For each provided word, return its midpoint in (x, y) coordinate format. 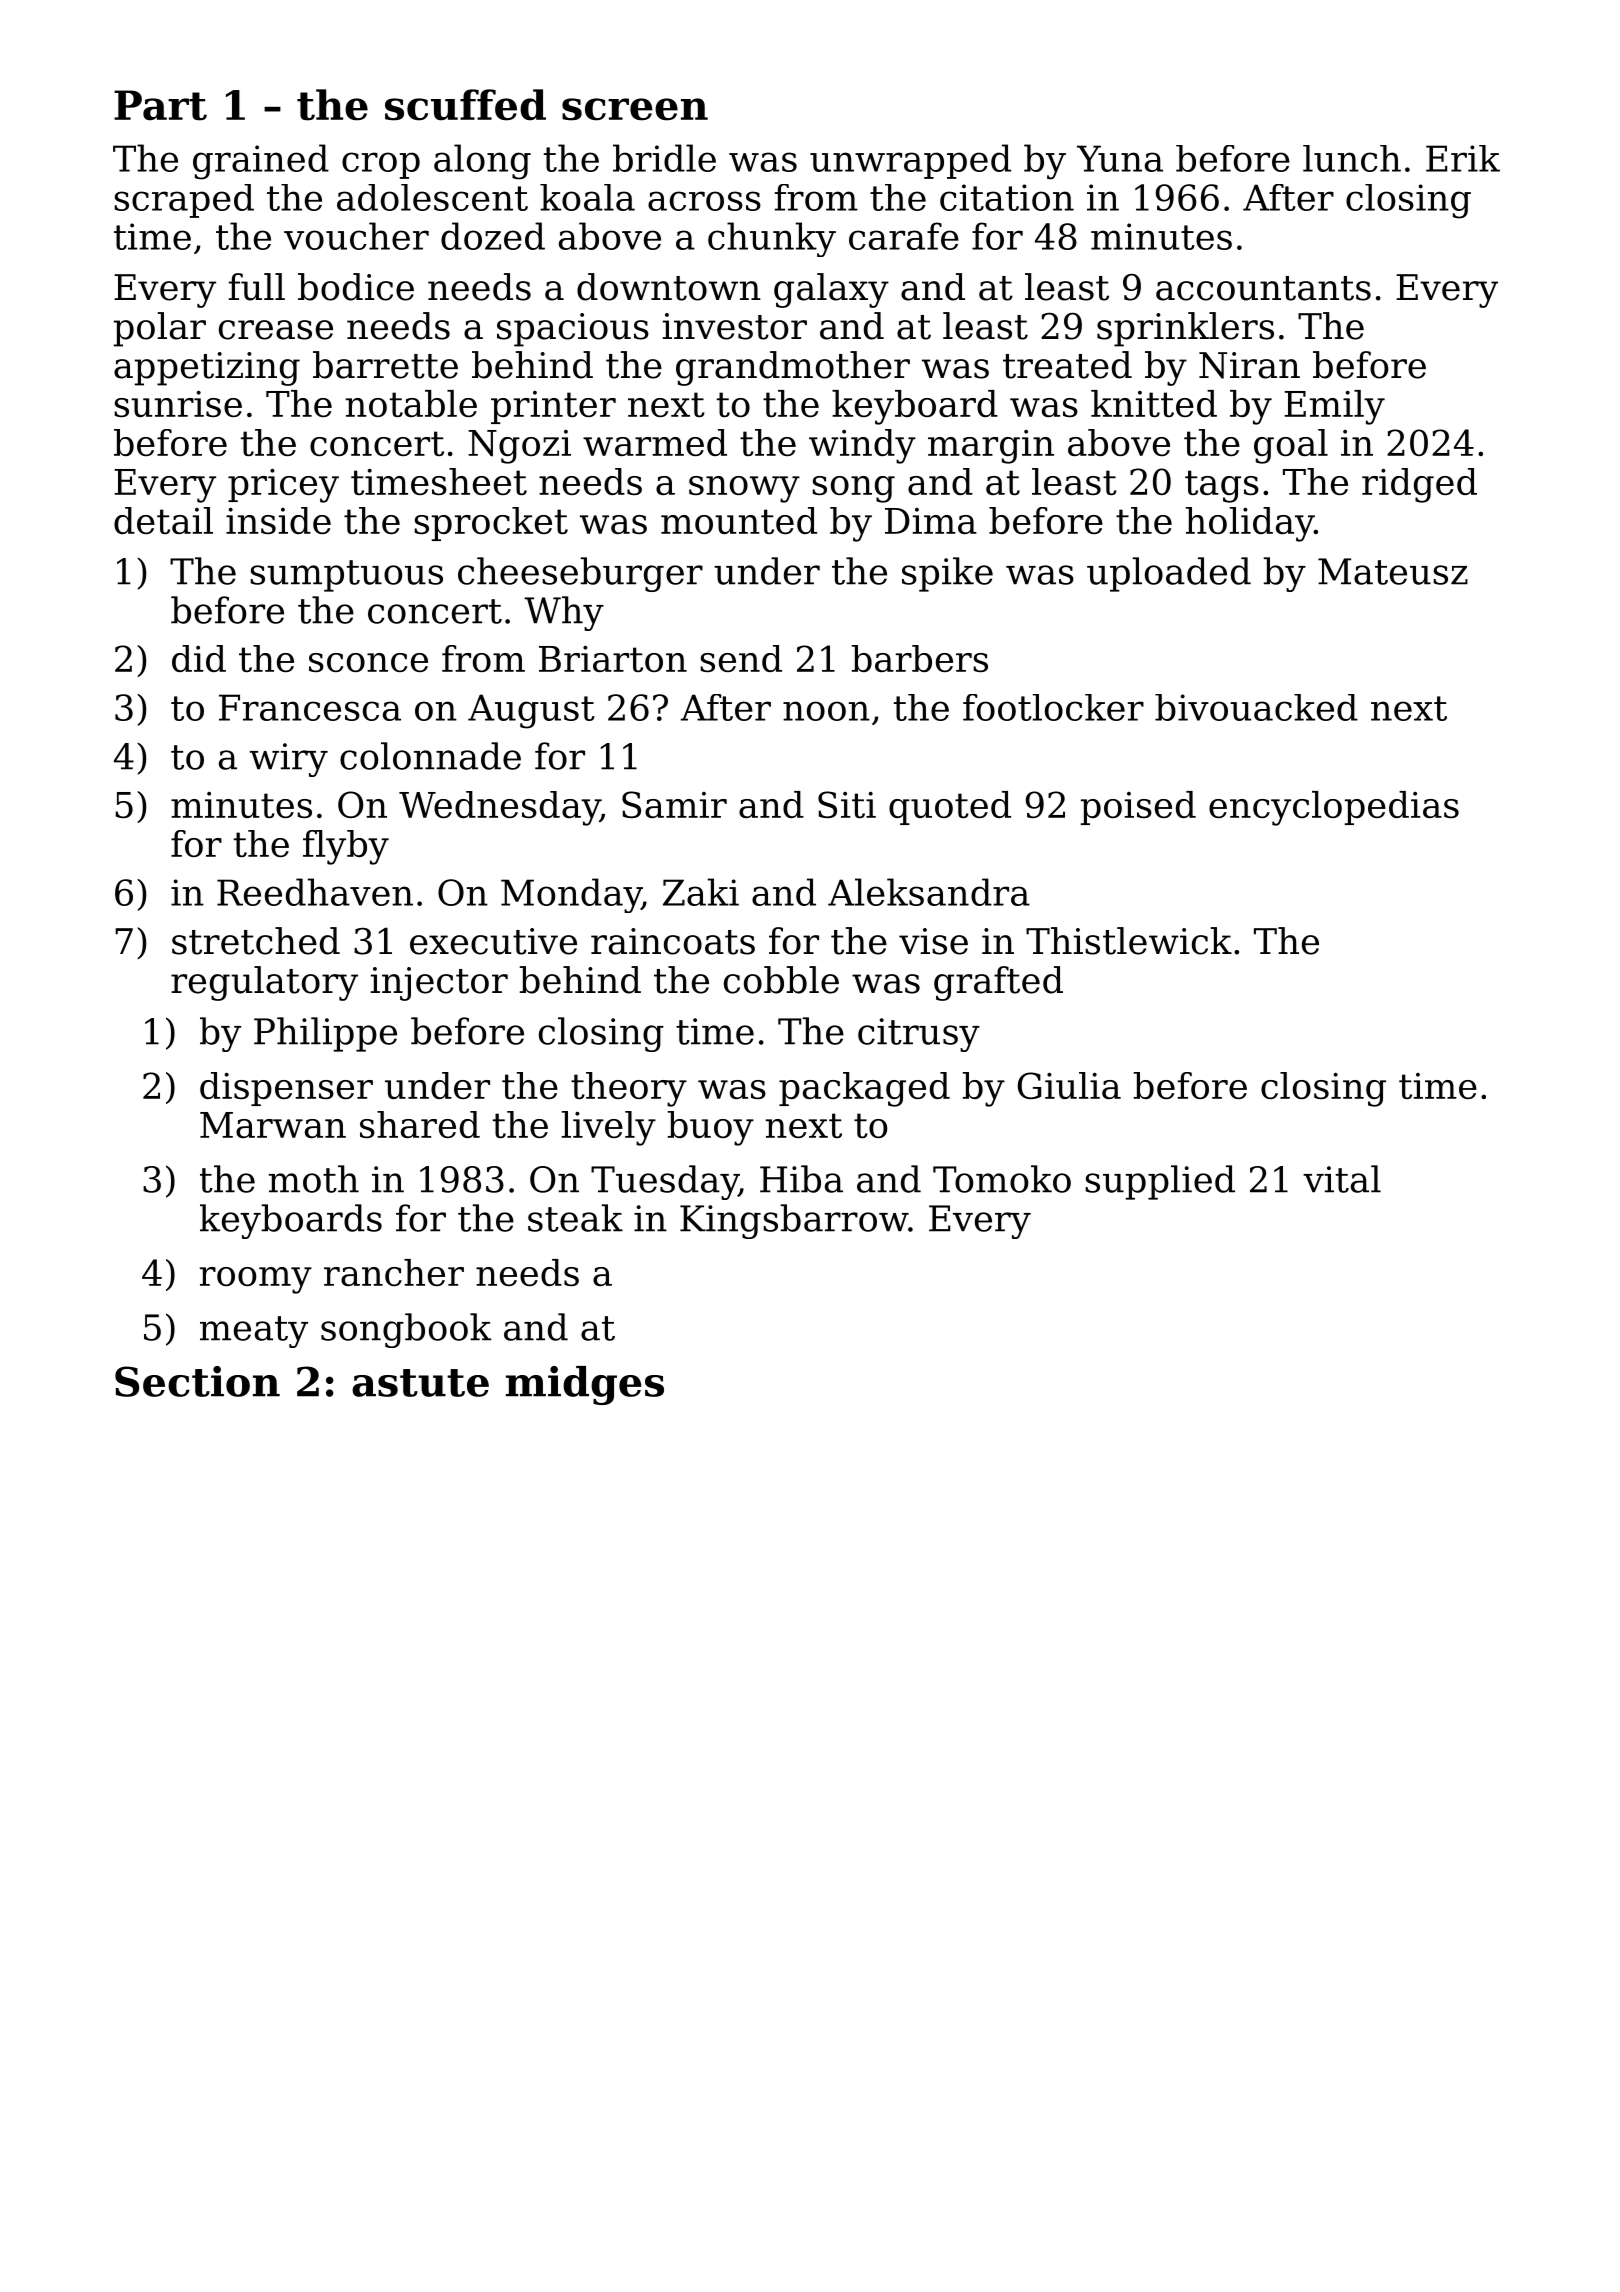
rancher (394, 1272)
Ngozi (519, 447)
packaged (864, 1089)
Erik (1463, 158)
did (199, 658)
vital (1342, 1179)
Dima (931, 521)
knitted (1154, 403)
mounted (739, 520)
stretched (256, 941)
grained (261, 162)
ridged (1419, 485)
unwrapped (910, 161)
